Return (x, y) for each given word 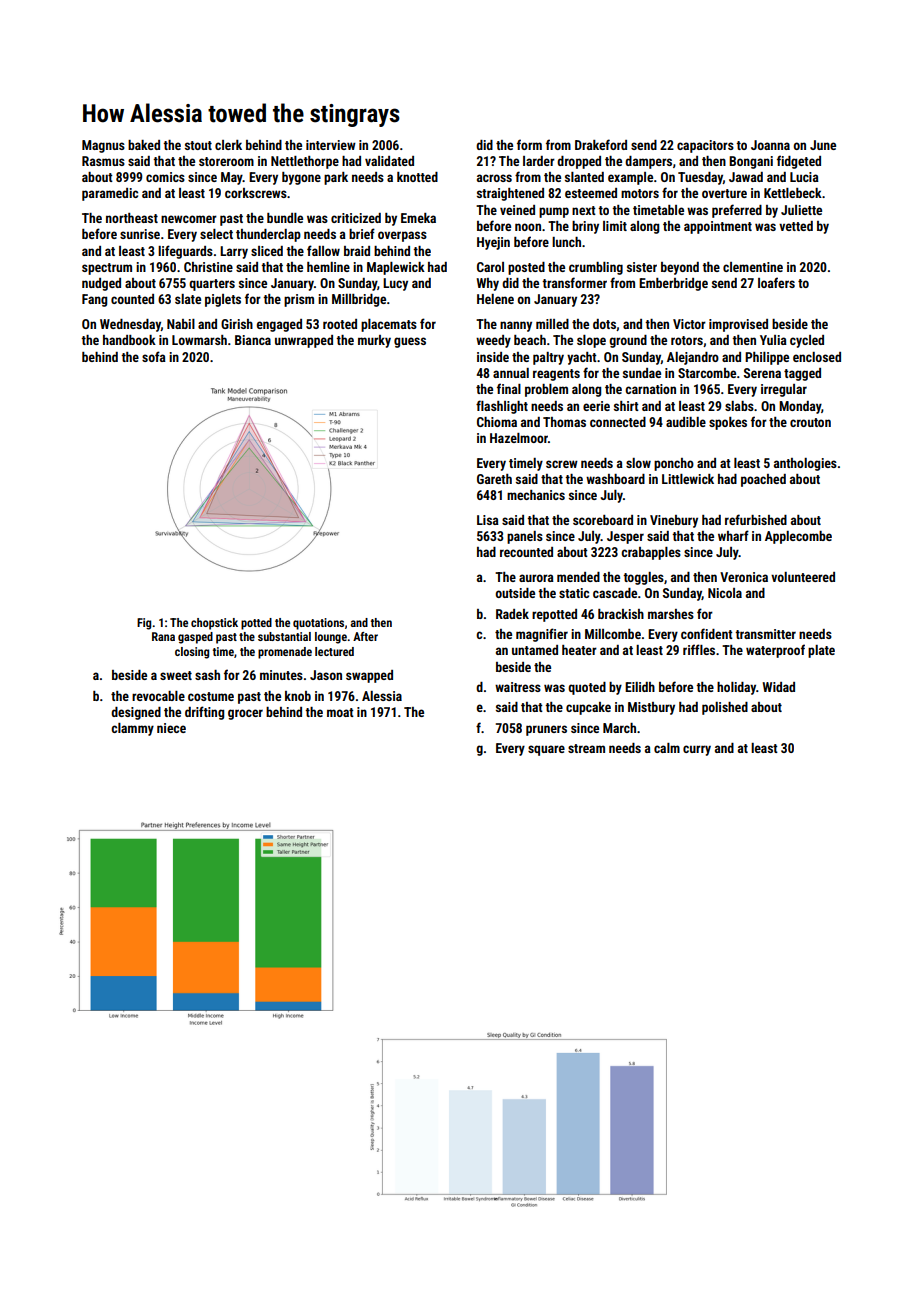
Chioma (497, 422)
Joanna (770, 145)
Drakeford (601, 144)
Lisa (488, 520)
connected (618, 422)
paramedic (110, 194)
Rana (163, 636)
